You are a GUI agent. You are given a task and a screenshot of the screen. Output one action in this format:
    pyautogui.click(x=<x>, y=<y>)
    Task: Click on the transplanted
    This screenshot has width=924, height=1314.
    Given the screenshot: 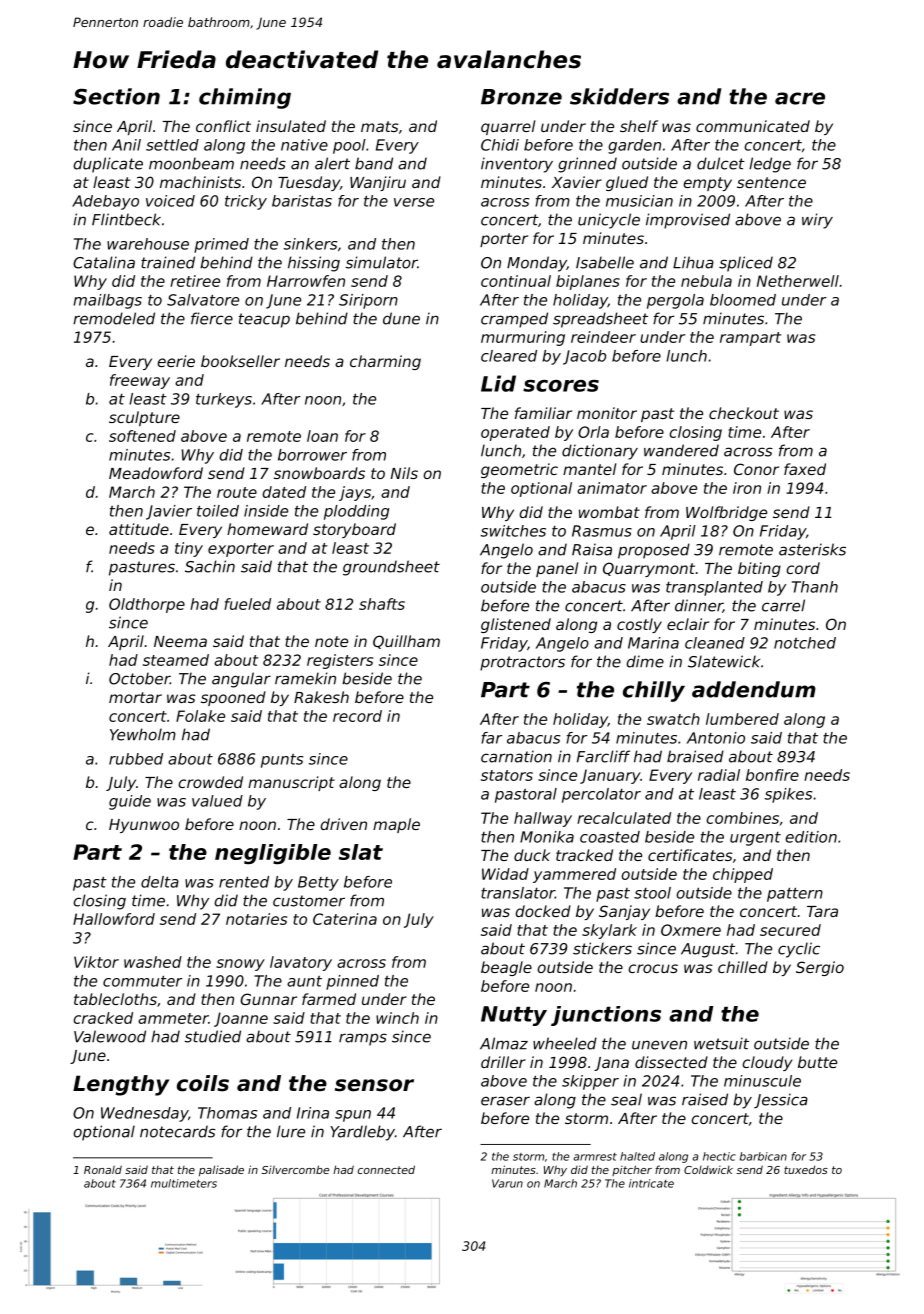 What is the action you would take?
    pyautogui.click(x=714, y=588)
